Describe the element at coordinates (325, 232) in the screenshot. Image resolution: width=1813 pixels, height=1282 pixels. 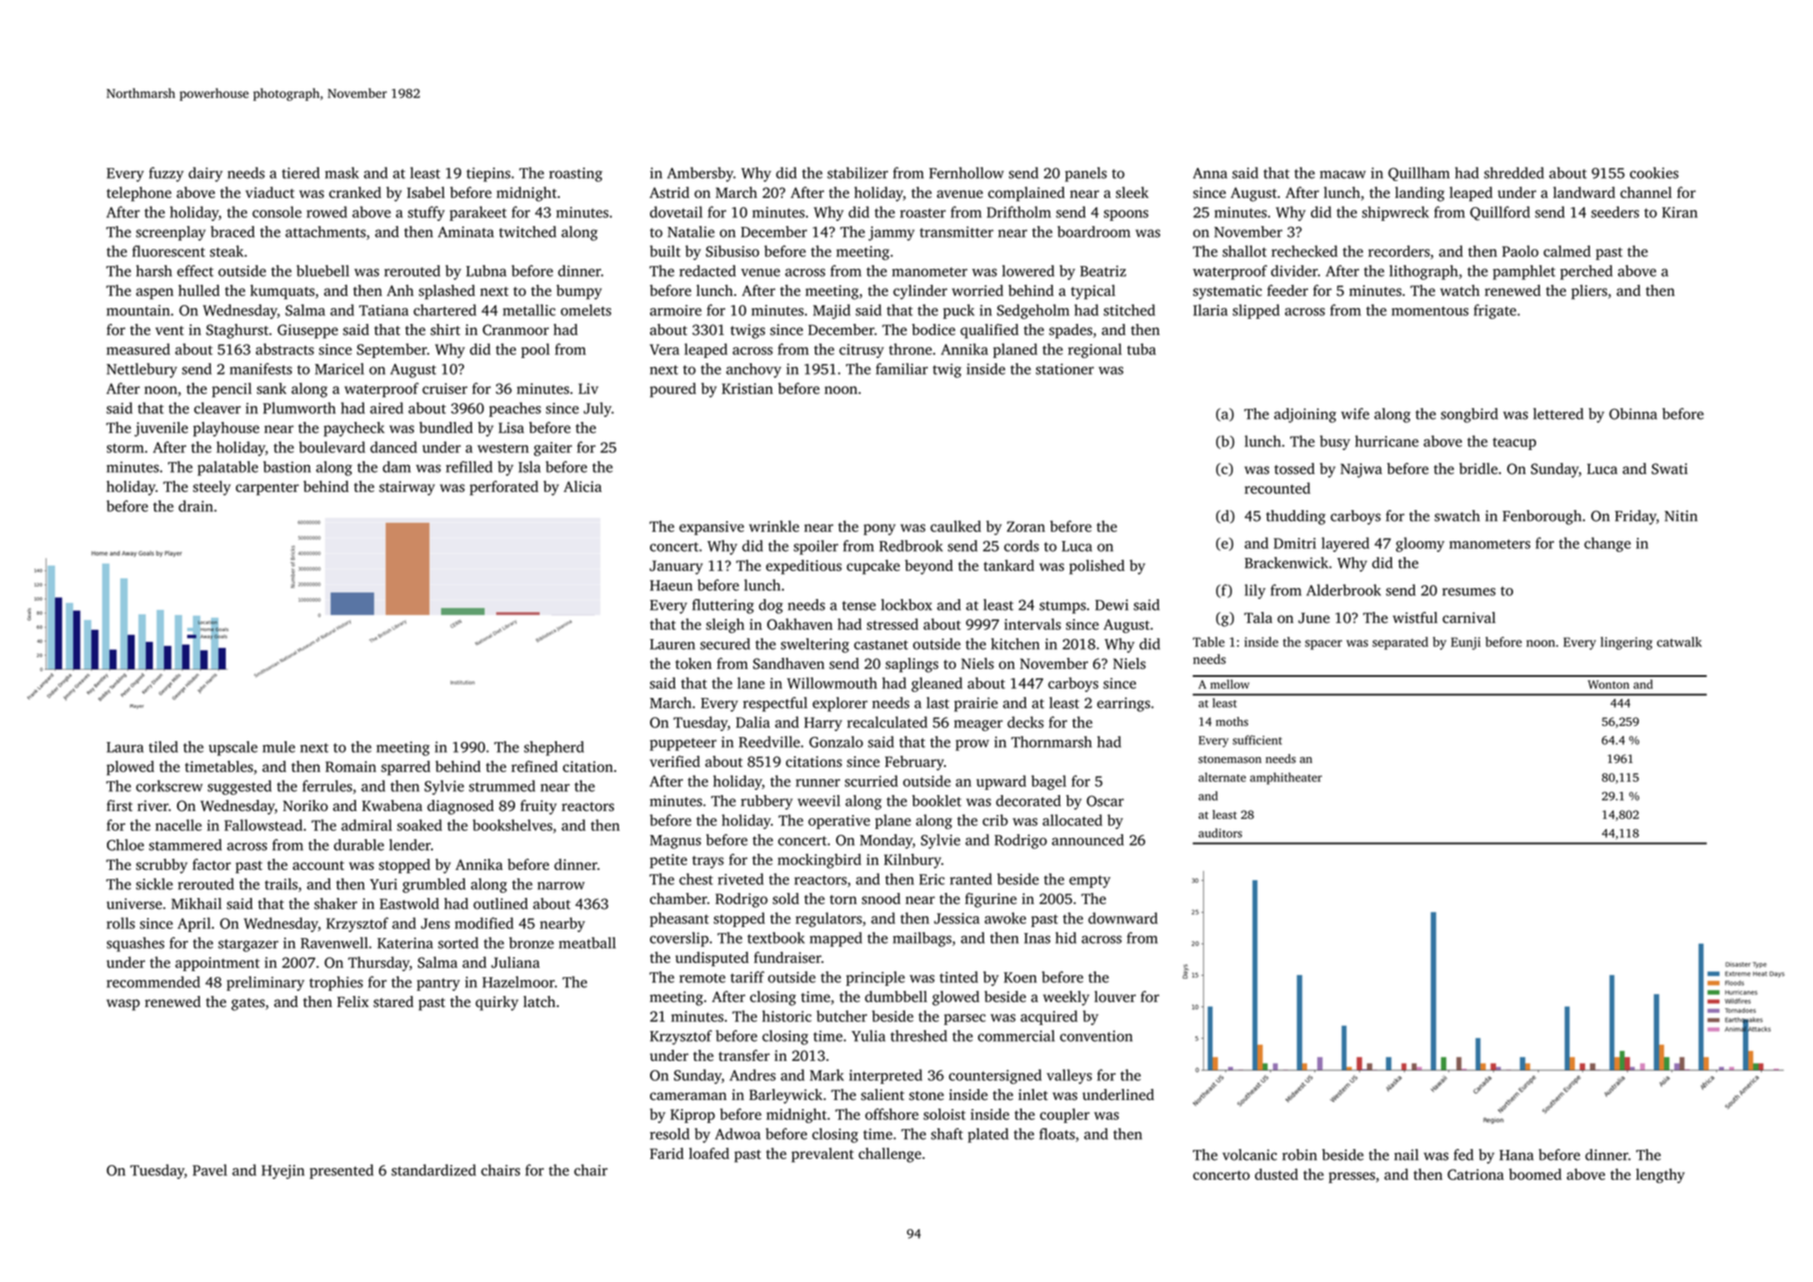
I see `attachments` at that location.
